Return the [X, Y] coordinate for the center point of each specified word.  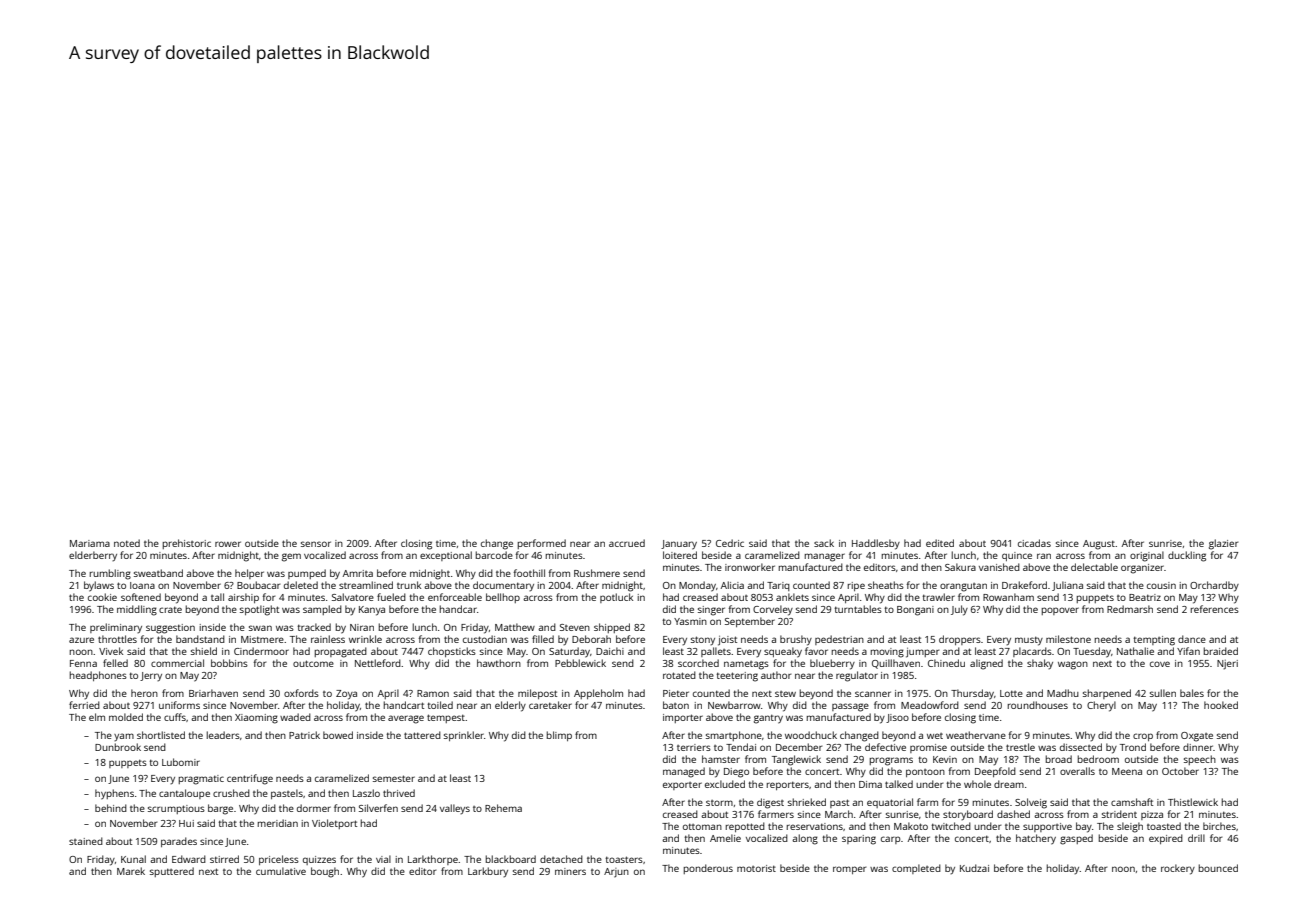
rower [228, 544]
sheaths [886, 585]
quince [1017, 556]
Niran [362, 627]
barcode [494, 555]
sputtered [172, 872]
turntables [858, 609]
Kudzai [974, 868]
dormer [314, 808]
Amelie [725, 838]
